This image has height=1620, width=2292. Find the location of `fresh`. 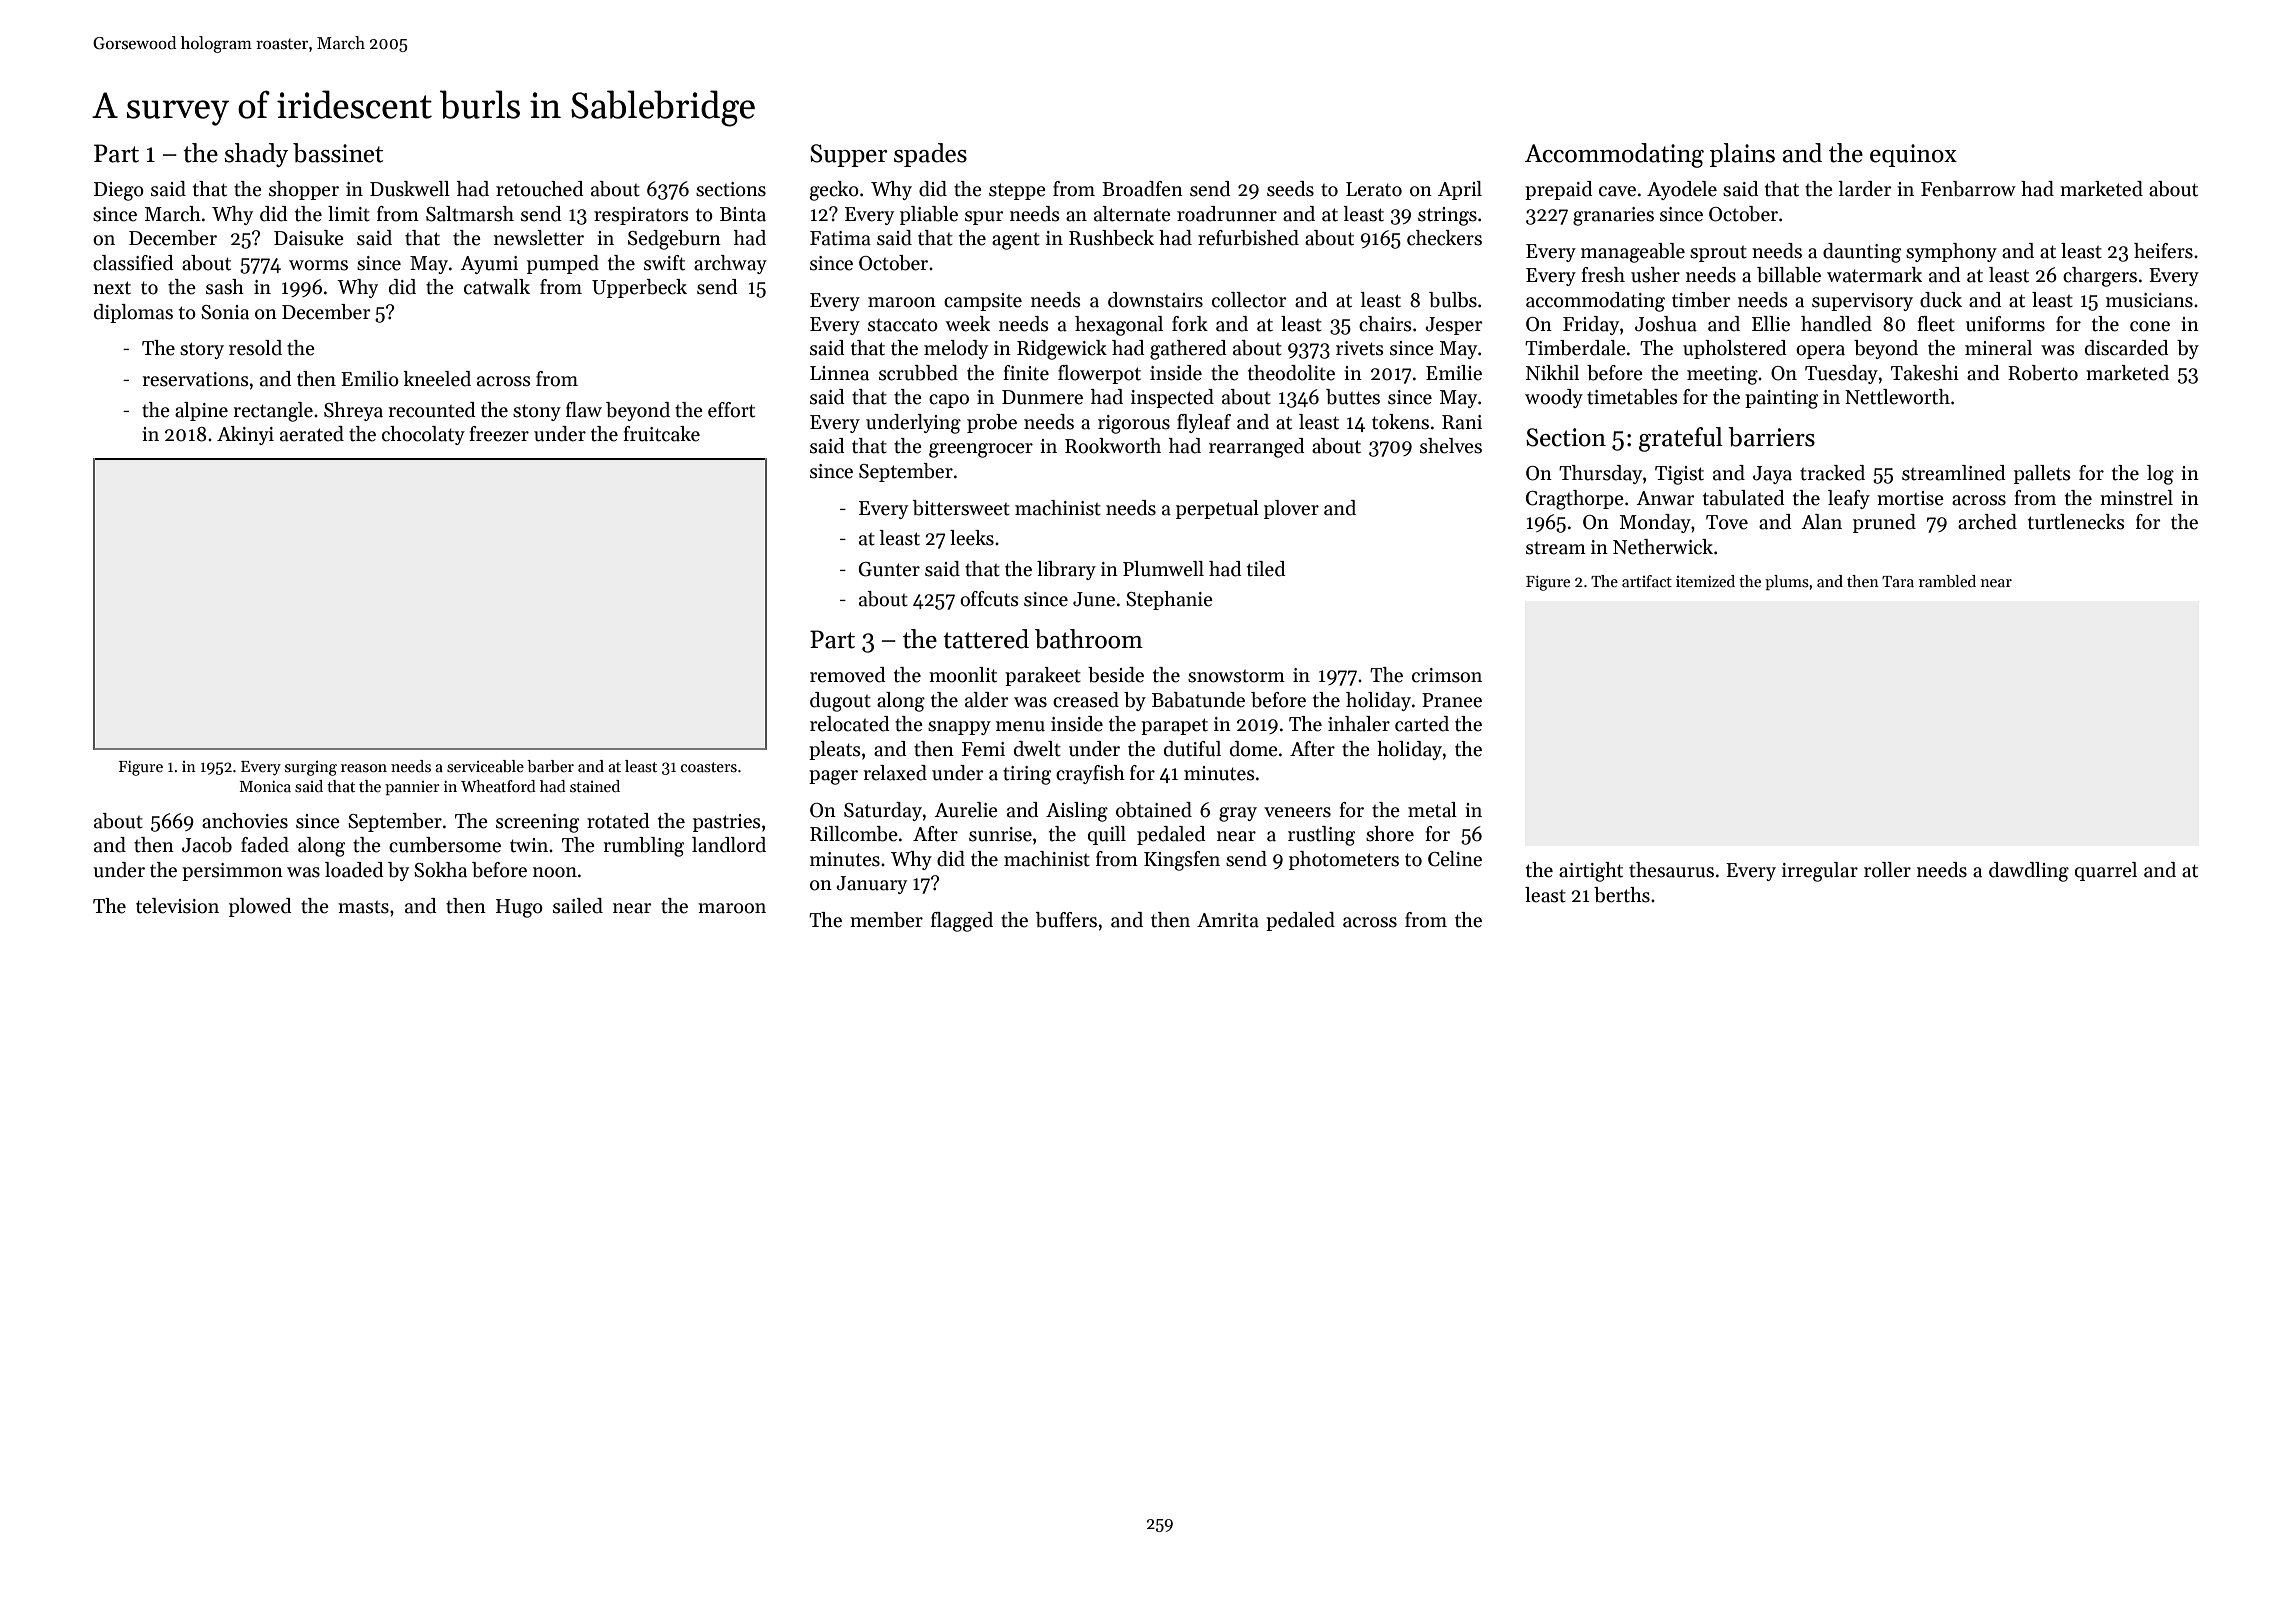

fresh is located at coordinates (1603, 275).
